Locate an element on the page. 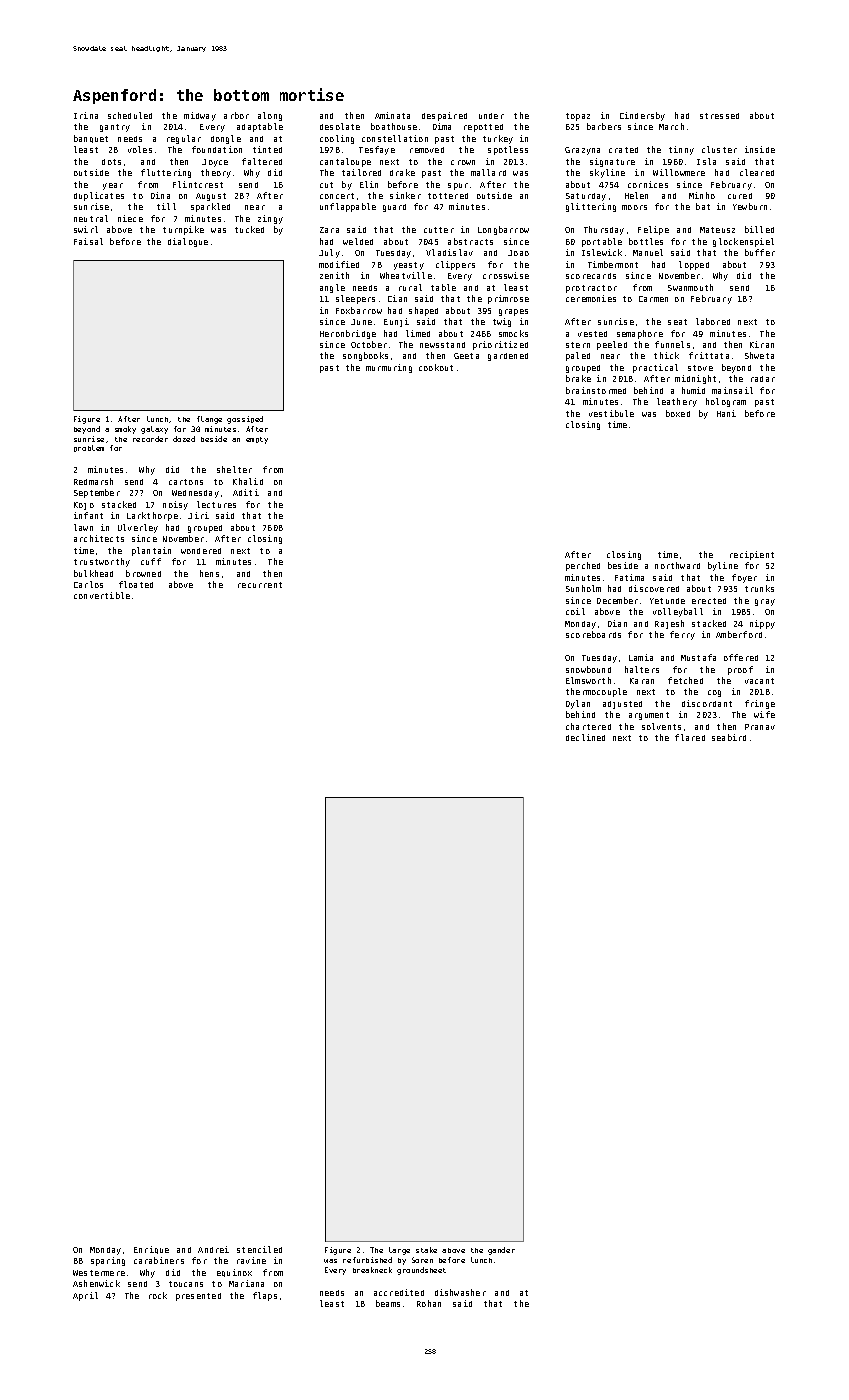 The width and height of the page is (849, 1400). dishwasher is located at coordinates (460, 1292).
